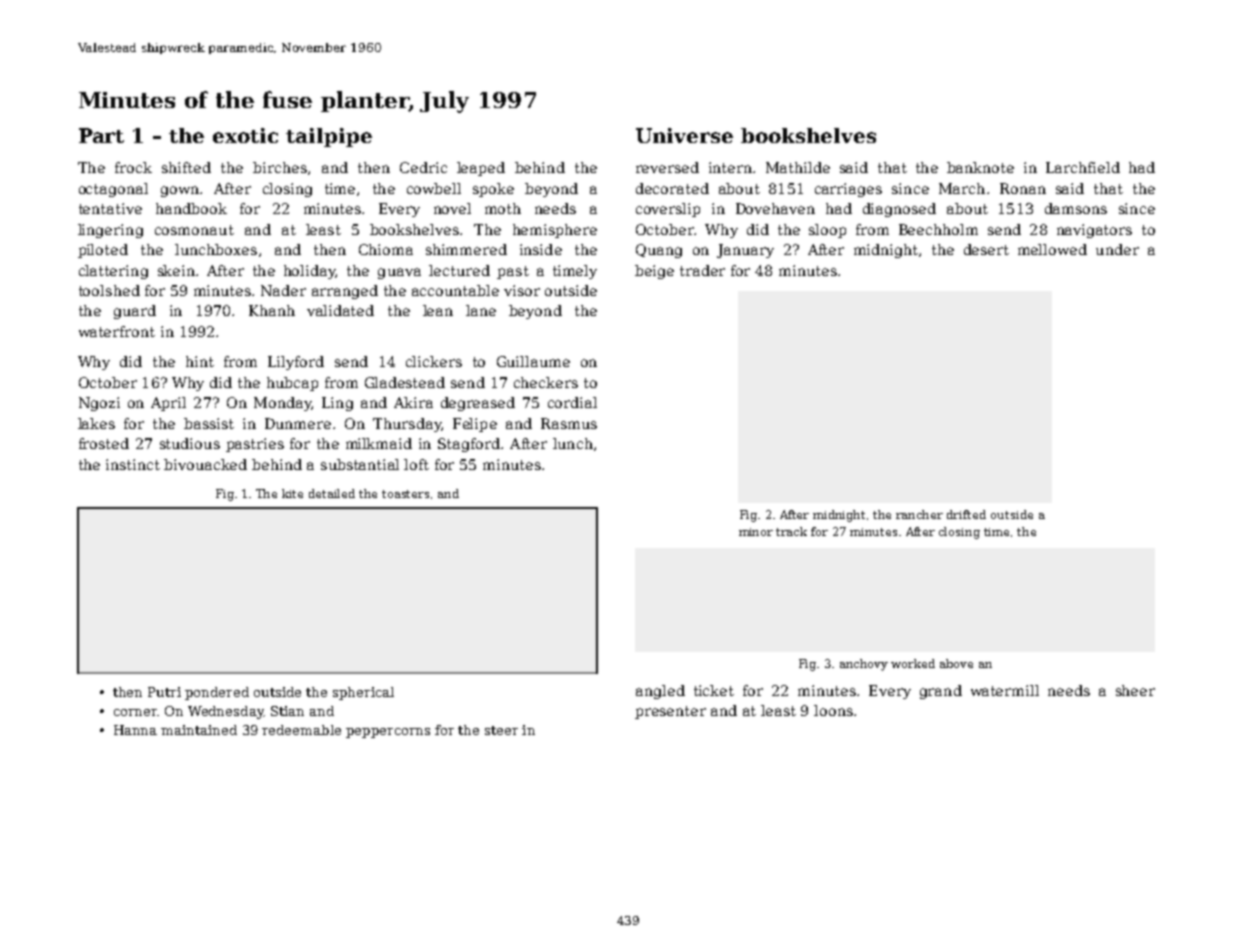 The image size is (1233, 952). Describe the element at coordinates (827, 231) in the document. I see `sloop` at that location.
